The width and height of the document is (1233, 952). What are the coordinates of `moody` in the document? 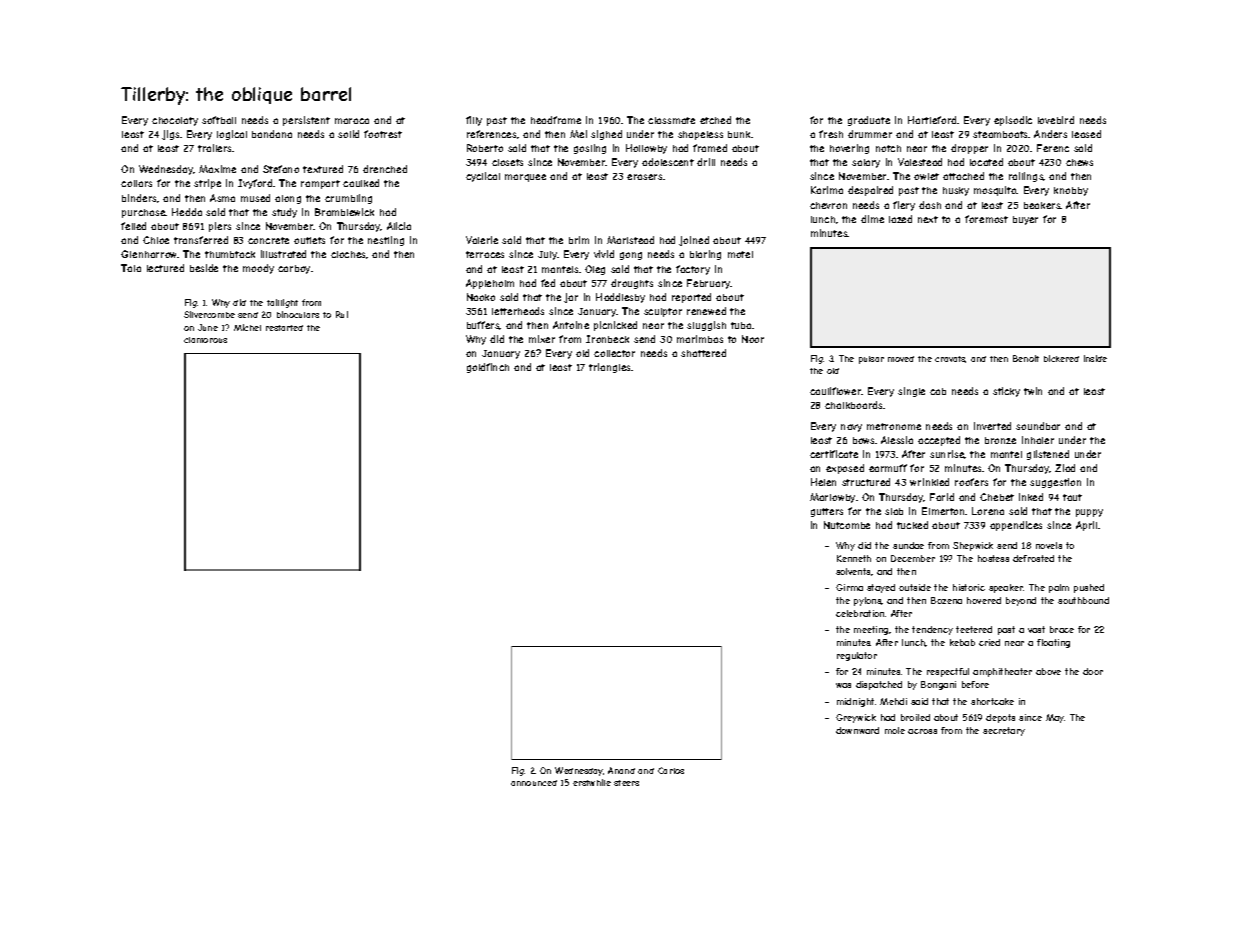 It's located at (258, 269).
